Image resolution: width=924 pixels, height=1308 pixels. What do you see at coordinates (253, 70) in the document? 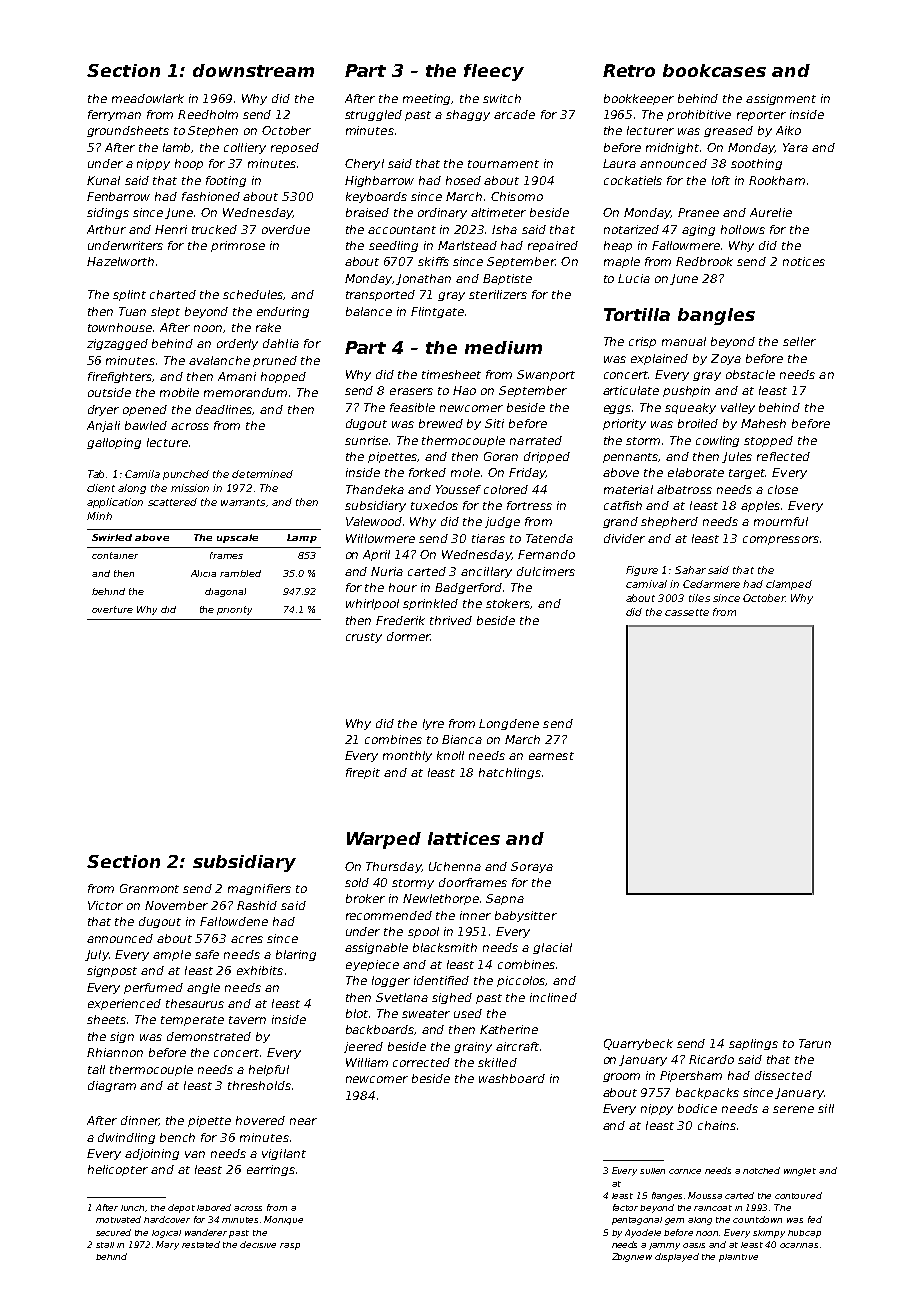
I see `downstream` at bounding box center [253, 70].
